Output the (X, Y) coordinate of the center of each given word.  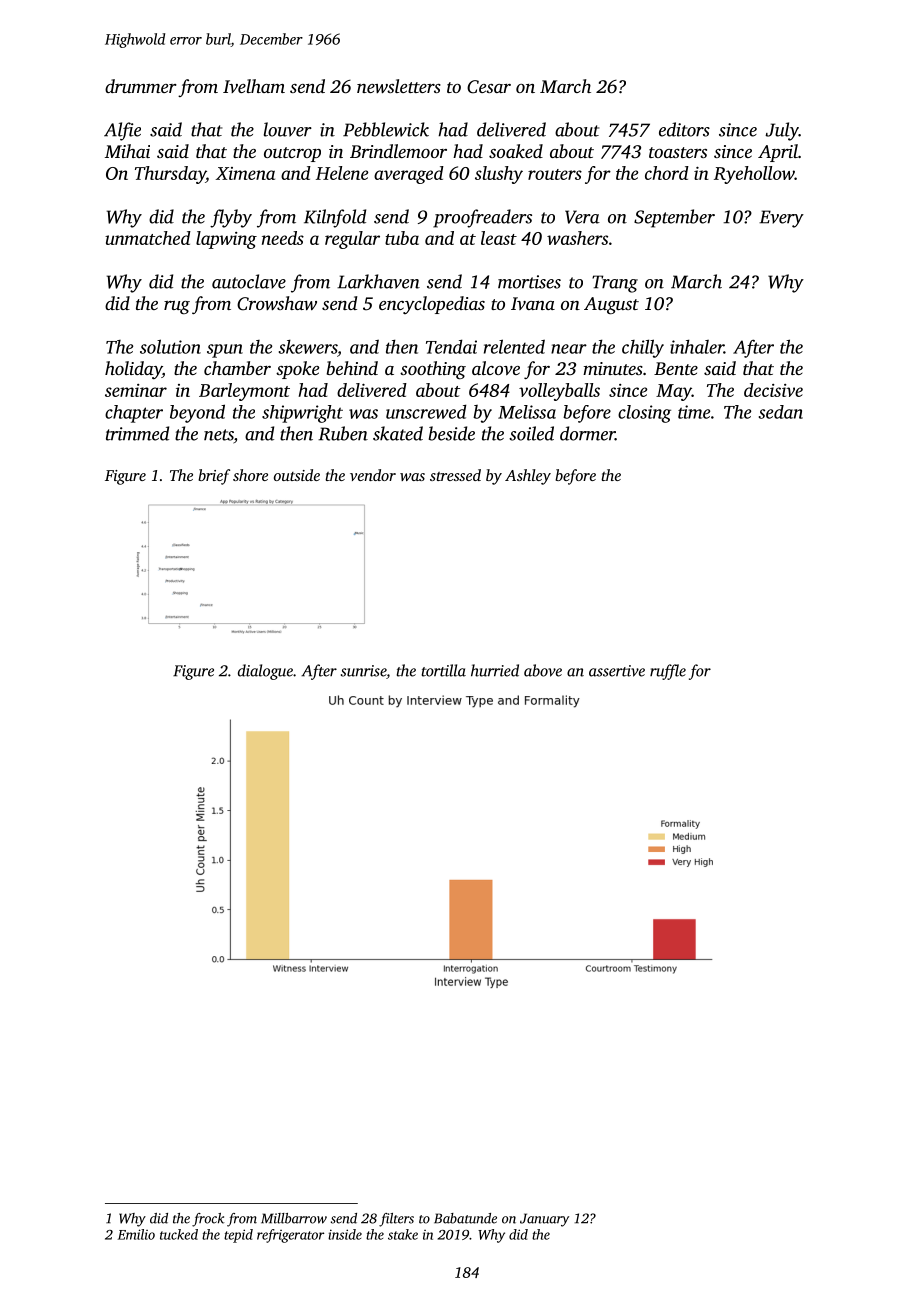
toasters (678, 152)
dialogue (265, 672)
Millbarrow (294, 1218)
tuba (402, 238)
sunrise (363, 671)
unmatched (148, 238)
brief (214, 477)
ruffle (668, 672)
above (543, 670)
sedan (781, 412)
